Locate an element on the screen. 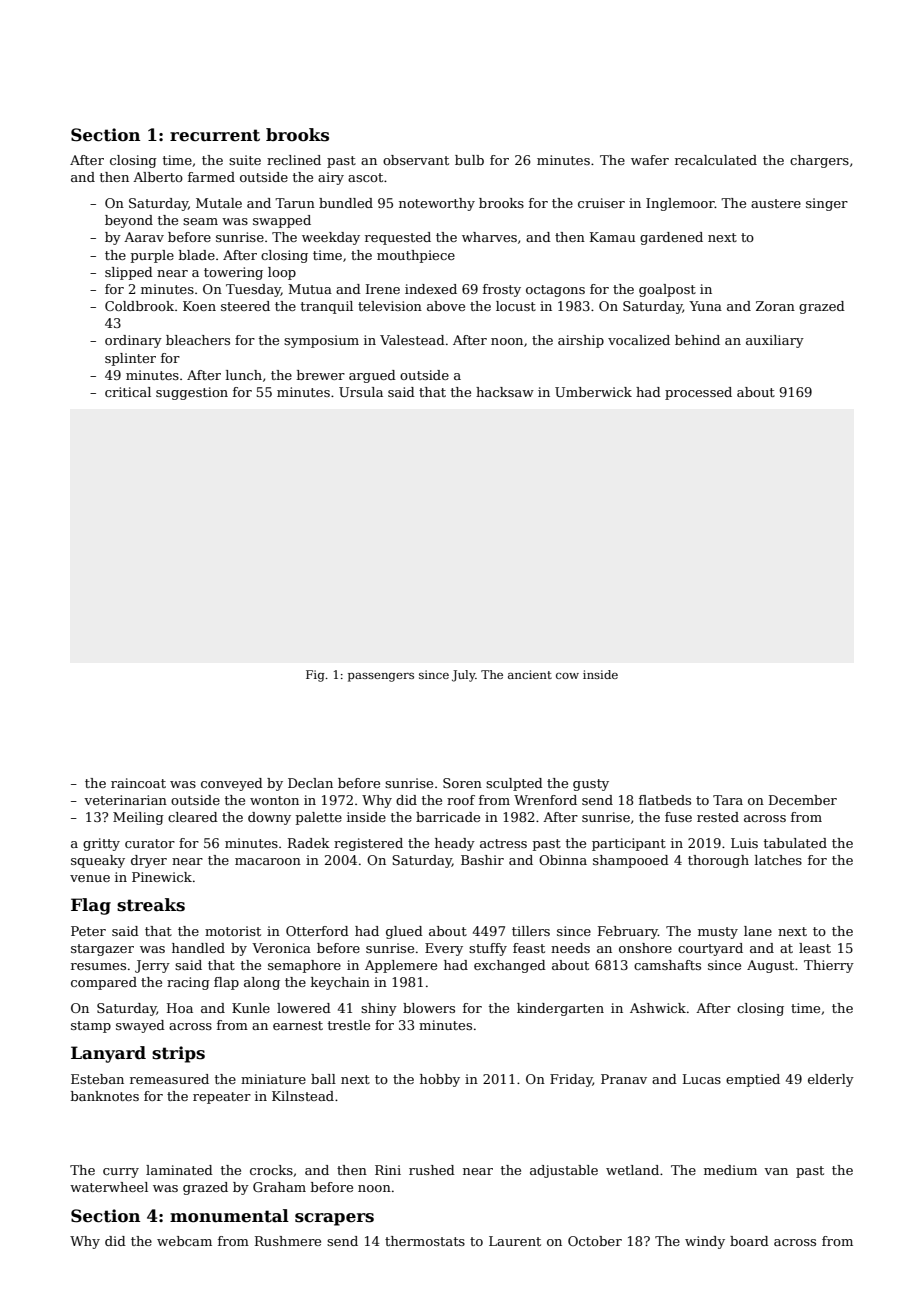 The height and width of the screenshot is (1308, 924). raincoat is located at coordinates (138, 783).
